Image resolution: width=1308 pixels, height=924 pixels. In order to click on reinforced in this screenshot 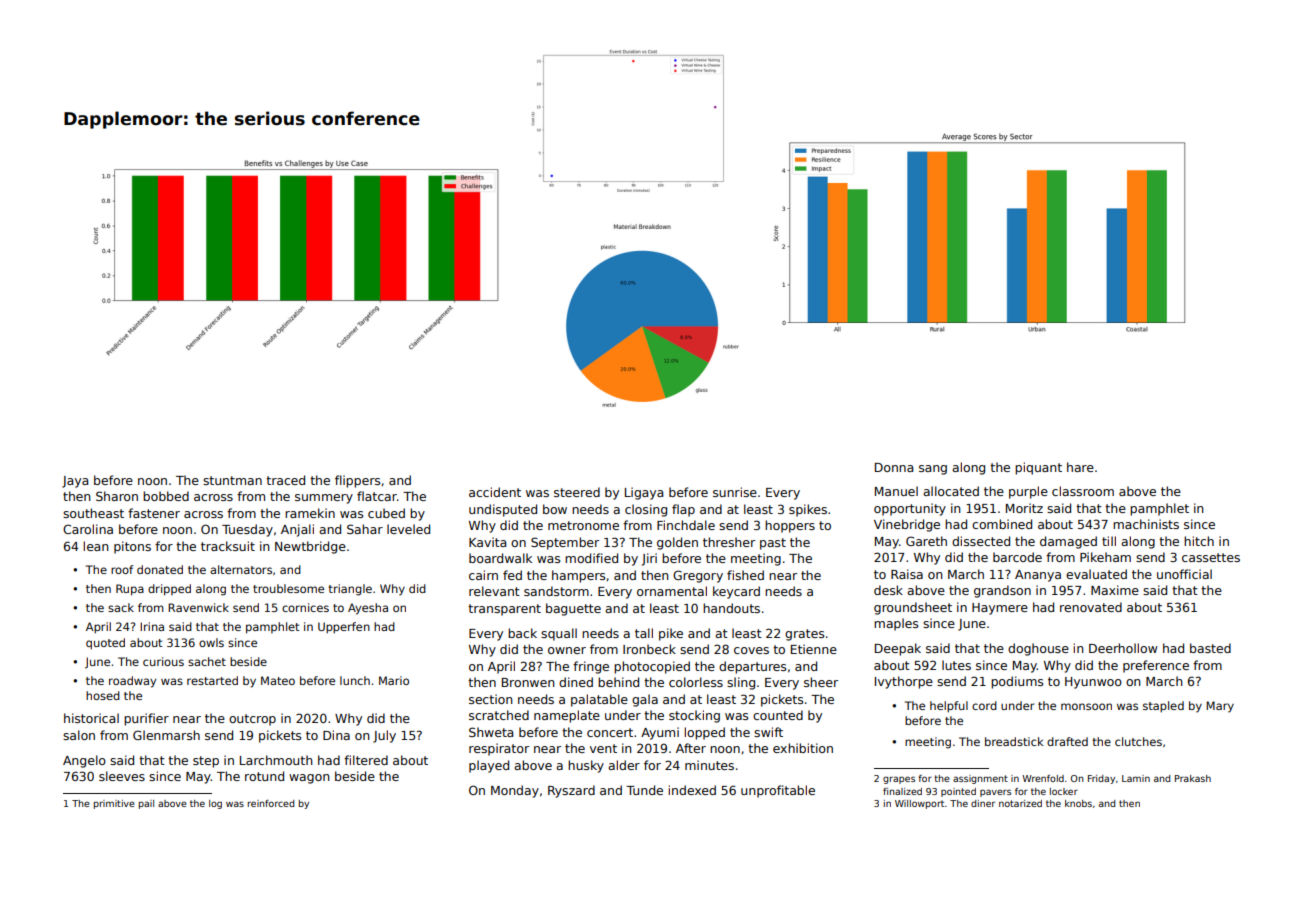, I will do `click(271, 803)`.
